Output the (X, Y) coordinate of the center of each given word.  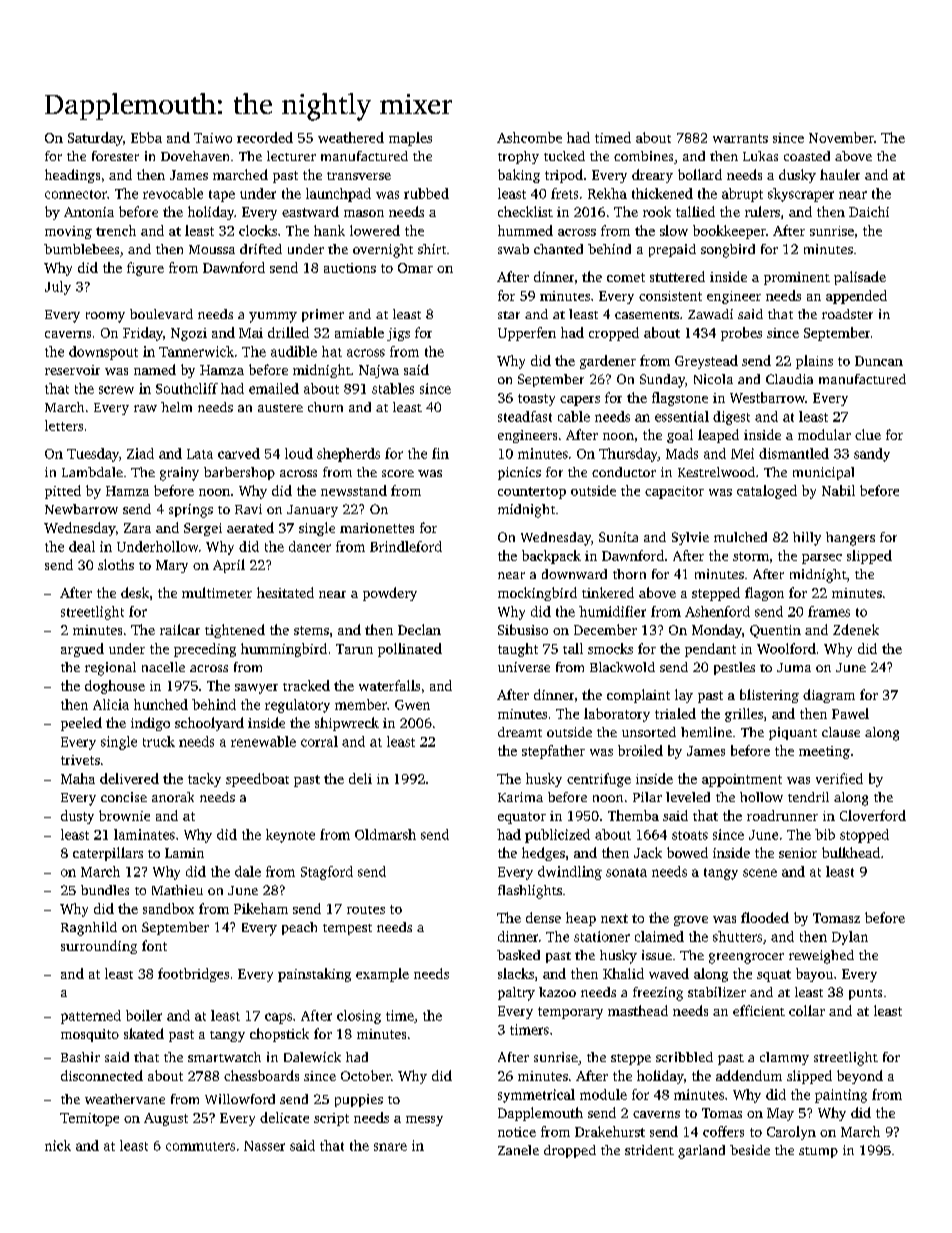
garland (701, 1152)
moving (68, 232)
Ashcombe (529, 137)
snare (390, 1147)
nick (58, 1145)
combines (643, 156)
